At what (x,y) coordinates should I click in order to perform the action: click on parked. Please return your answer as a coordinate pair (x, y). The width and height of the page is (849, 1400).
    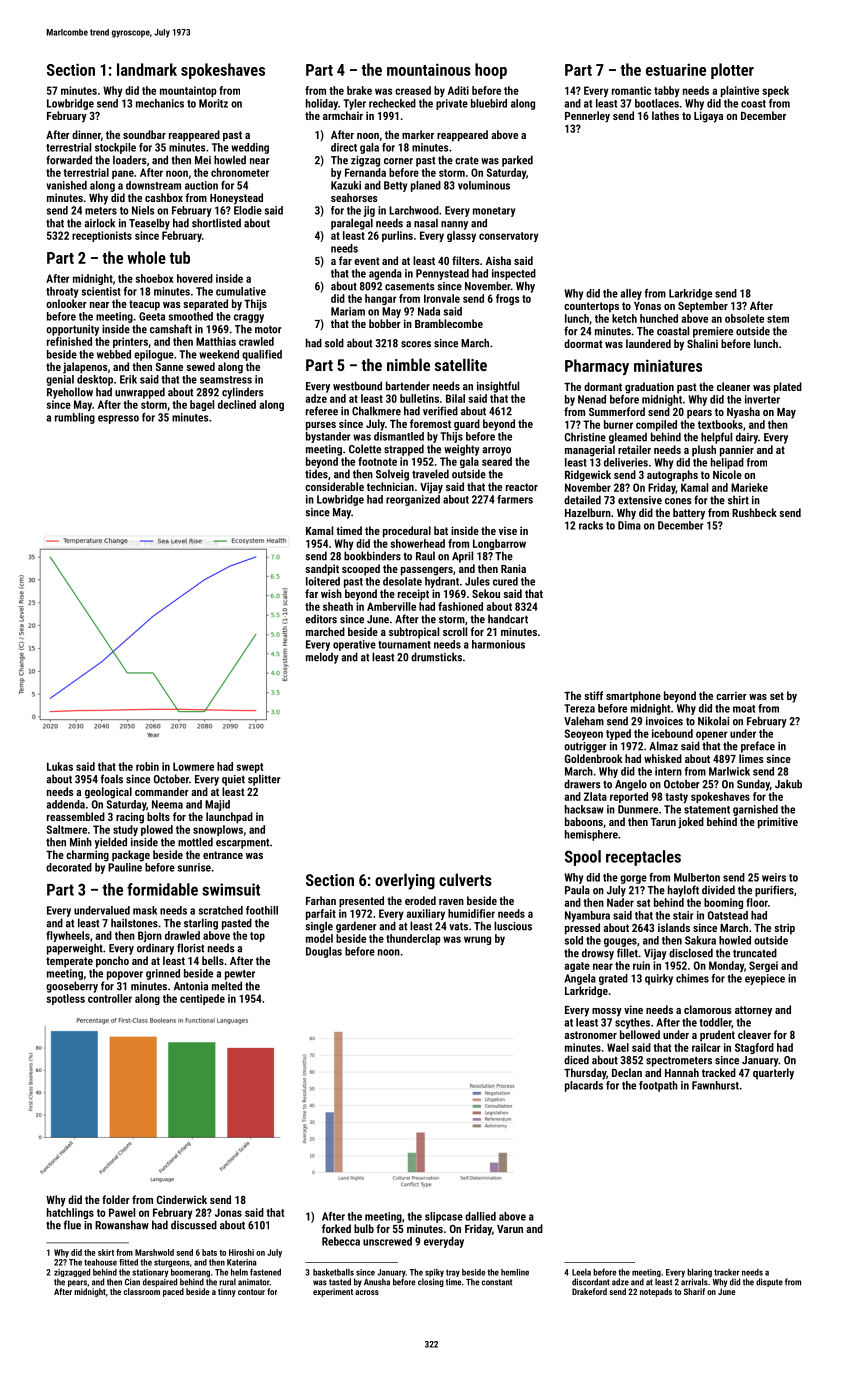
    Looking at the image, I should click on (517, 161).
